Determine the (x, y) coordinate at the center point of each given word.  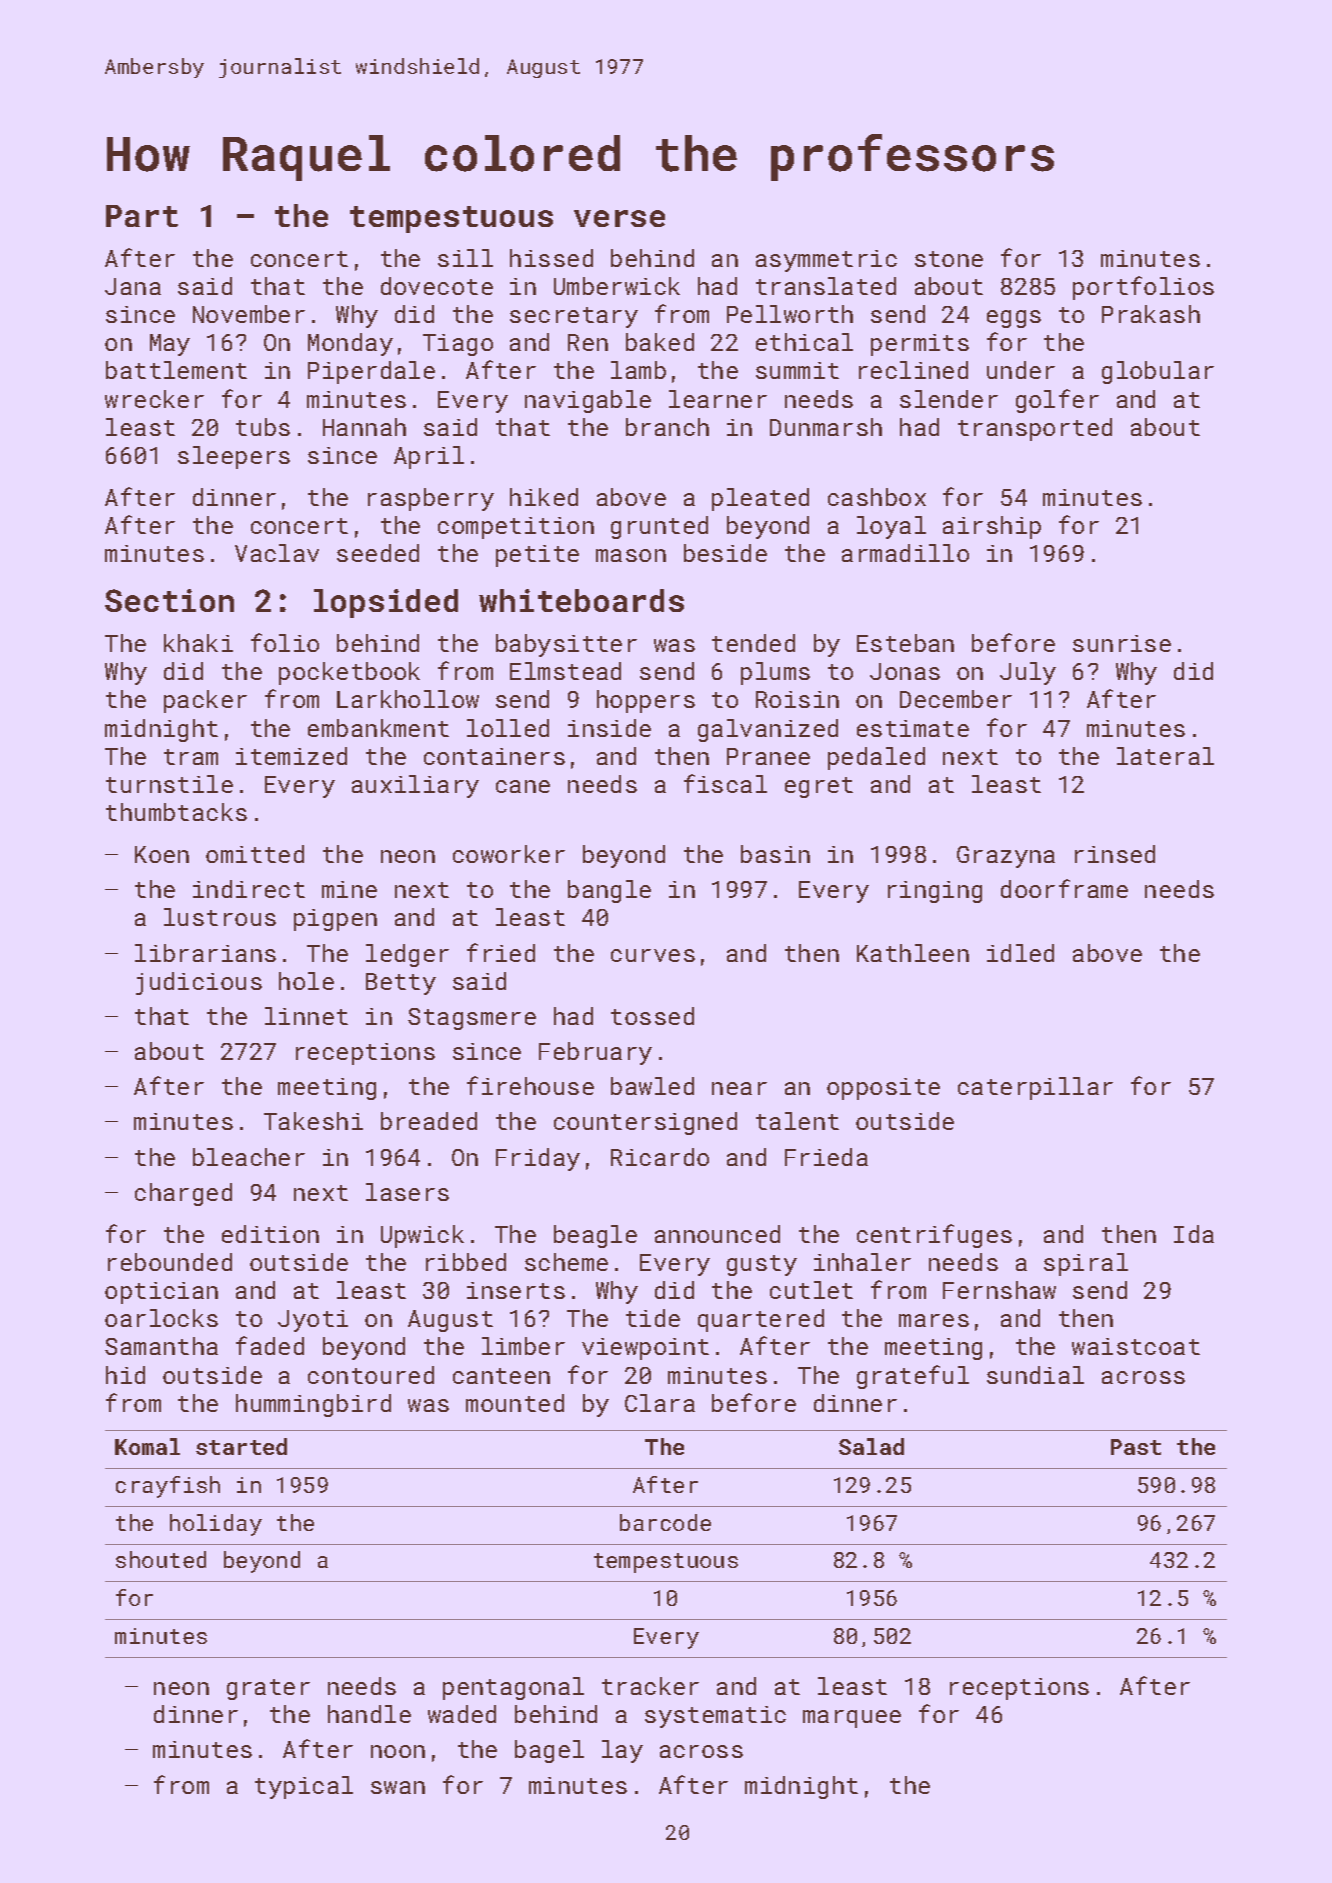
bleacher (249, 1157)
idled (1020, 953)
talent (797, 1121)
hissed (551, 258)
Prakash (1151, 314)
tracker (650, 1686)
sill (465, 258)
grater (268, 1689)
